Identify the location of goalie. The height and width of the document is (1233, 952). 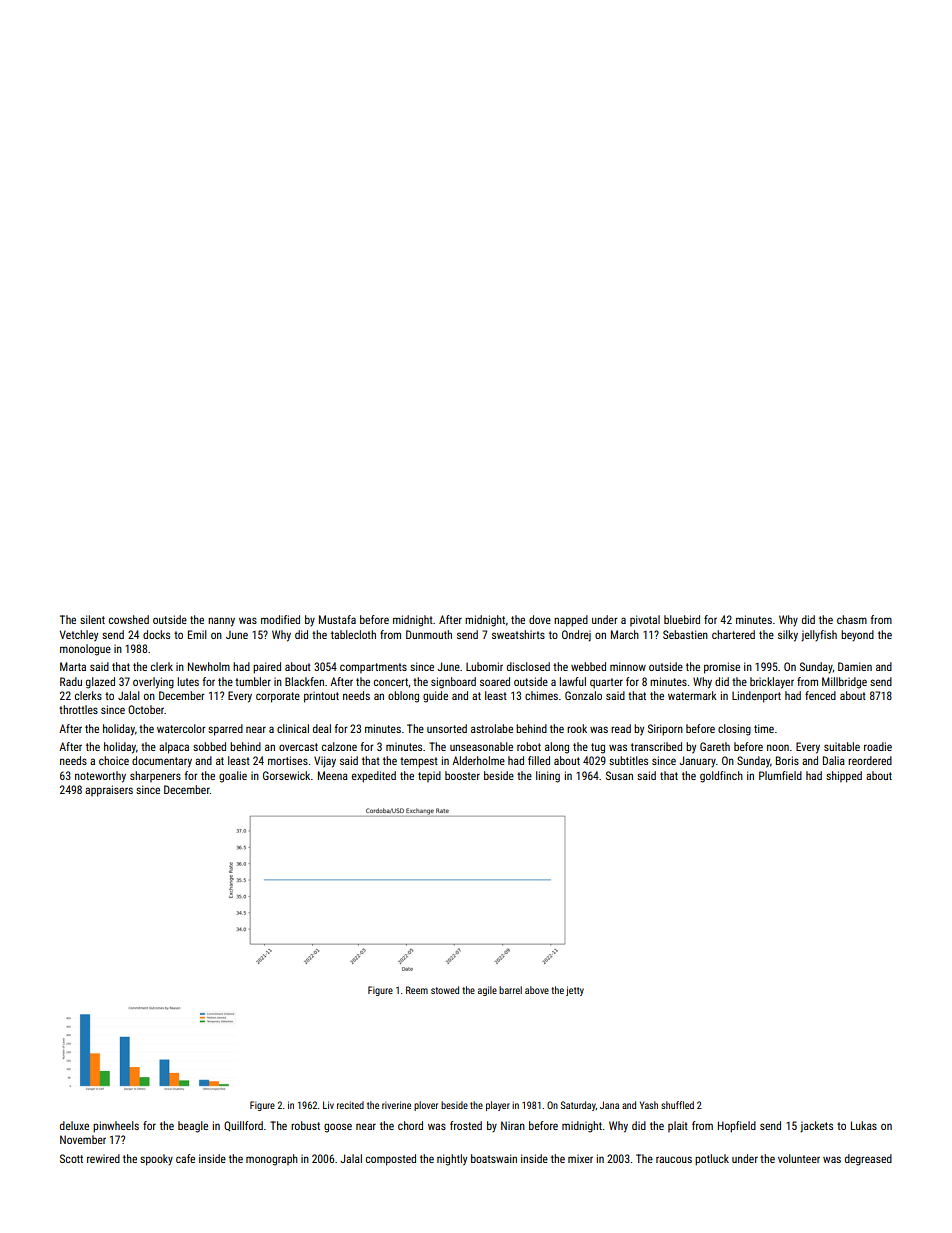
(233, 777).
